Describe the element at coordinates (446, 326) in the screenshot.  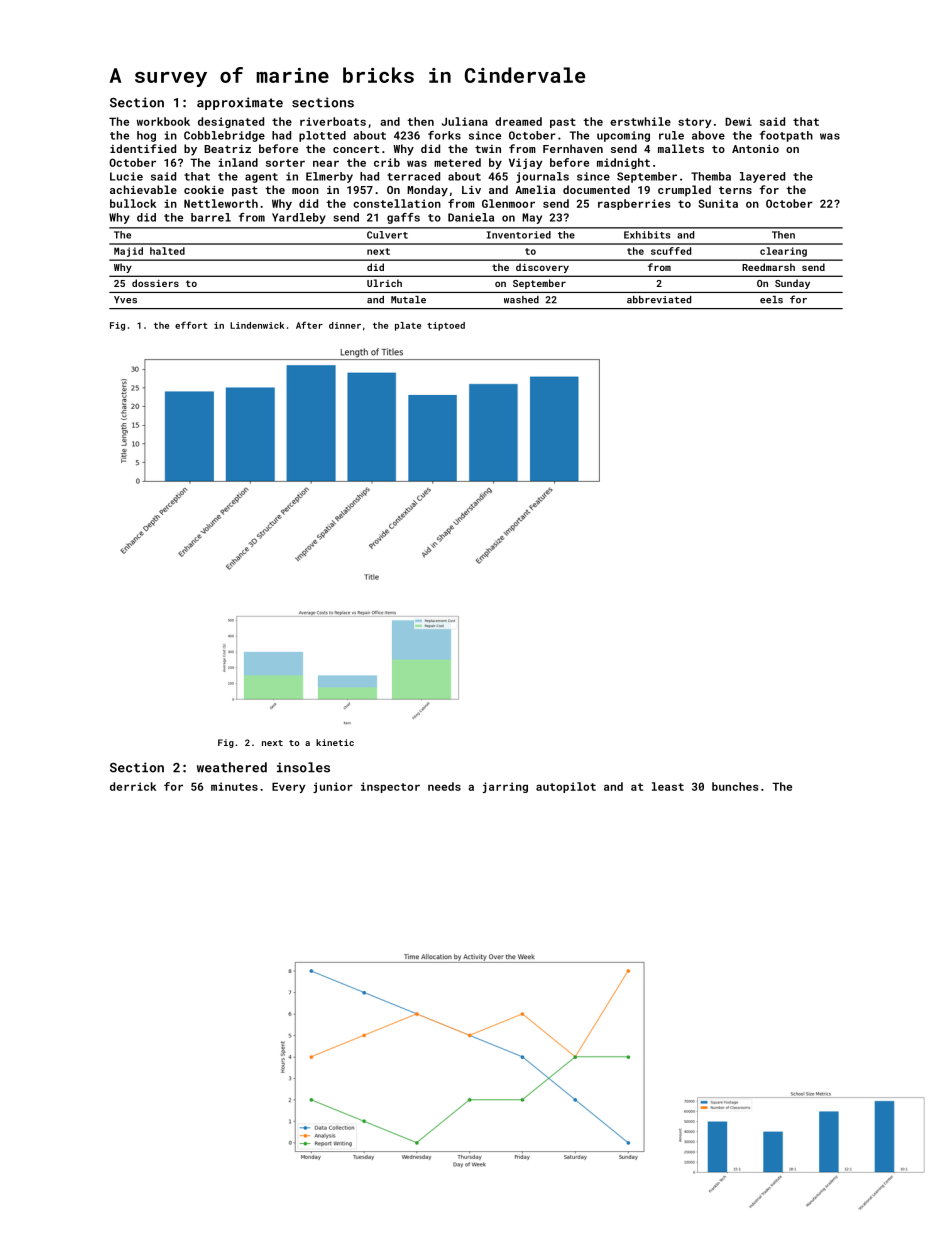
I see `tiptoed` at that location.
